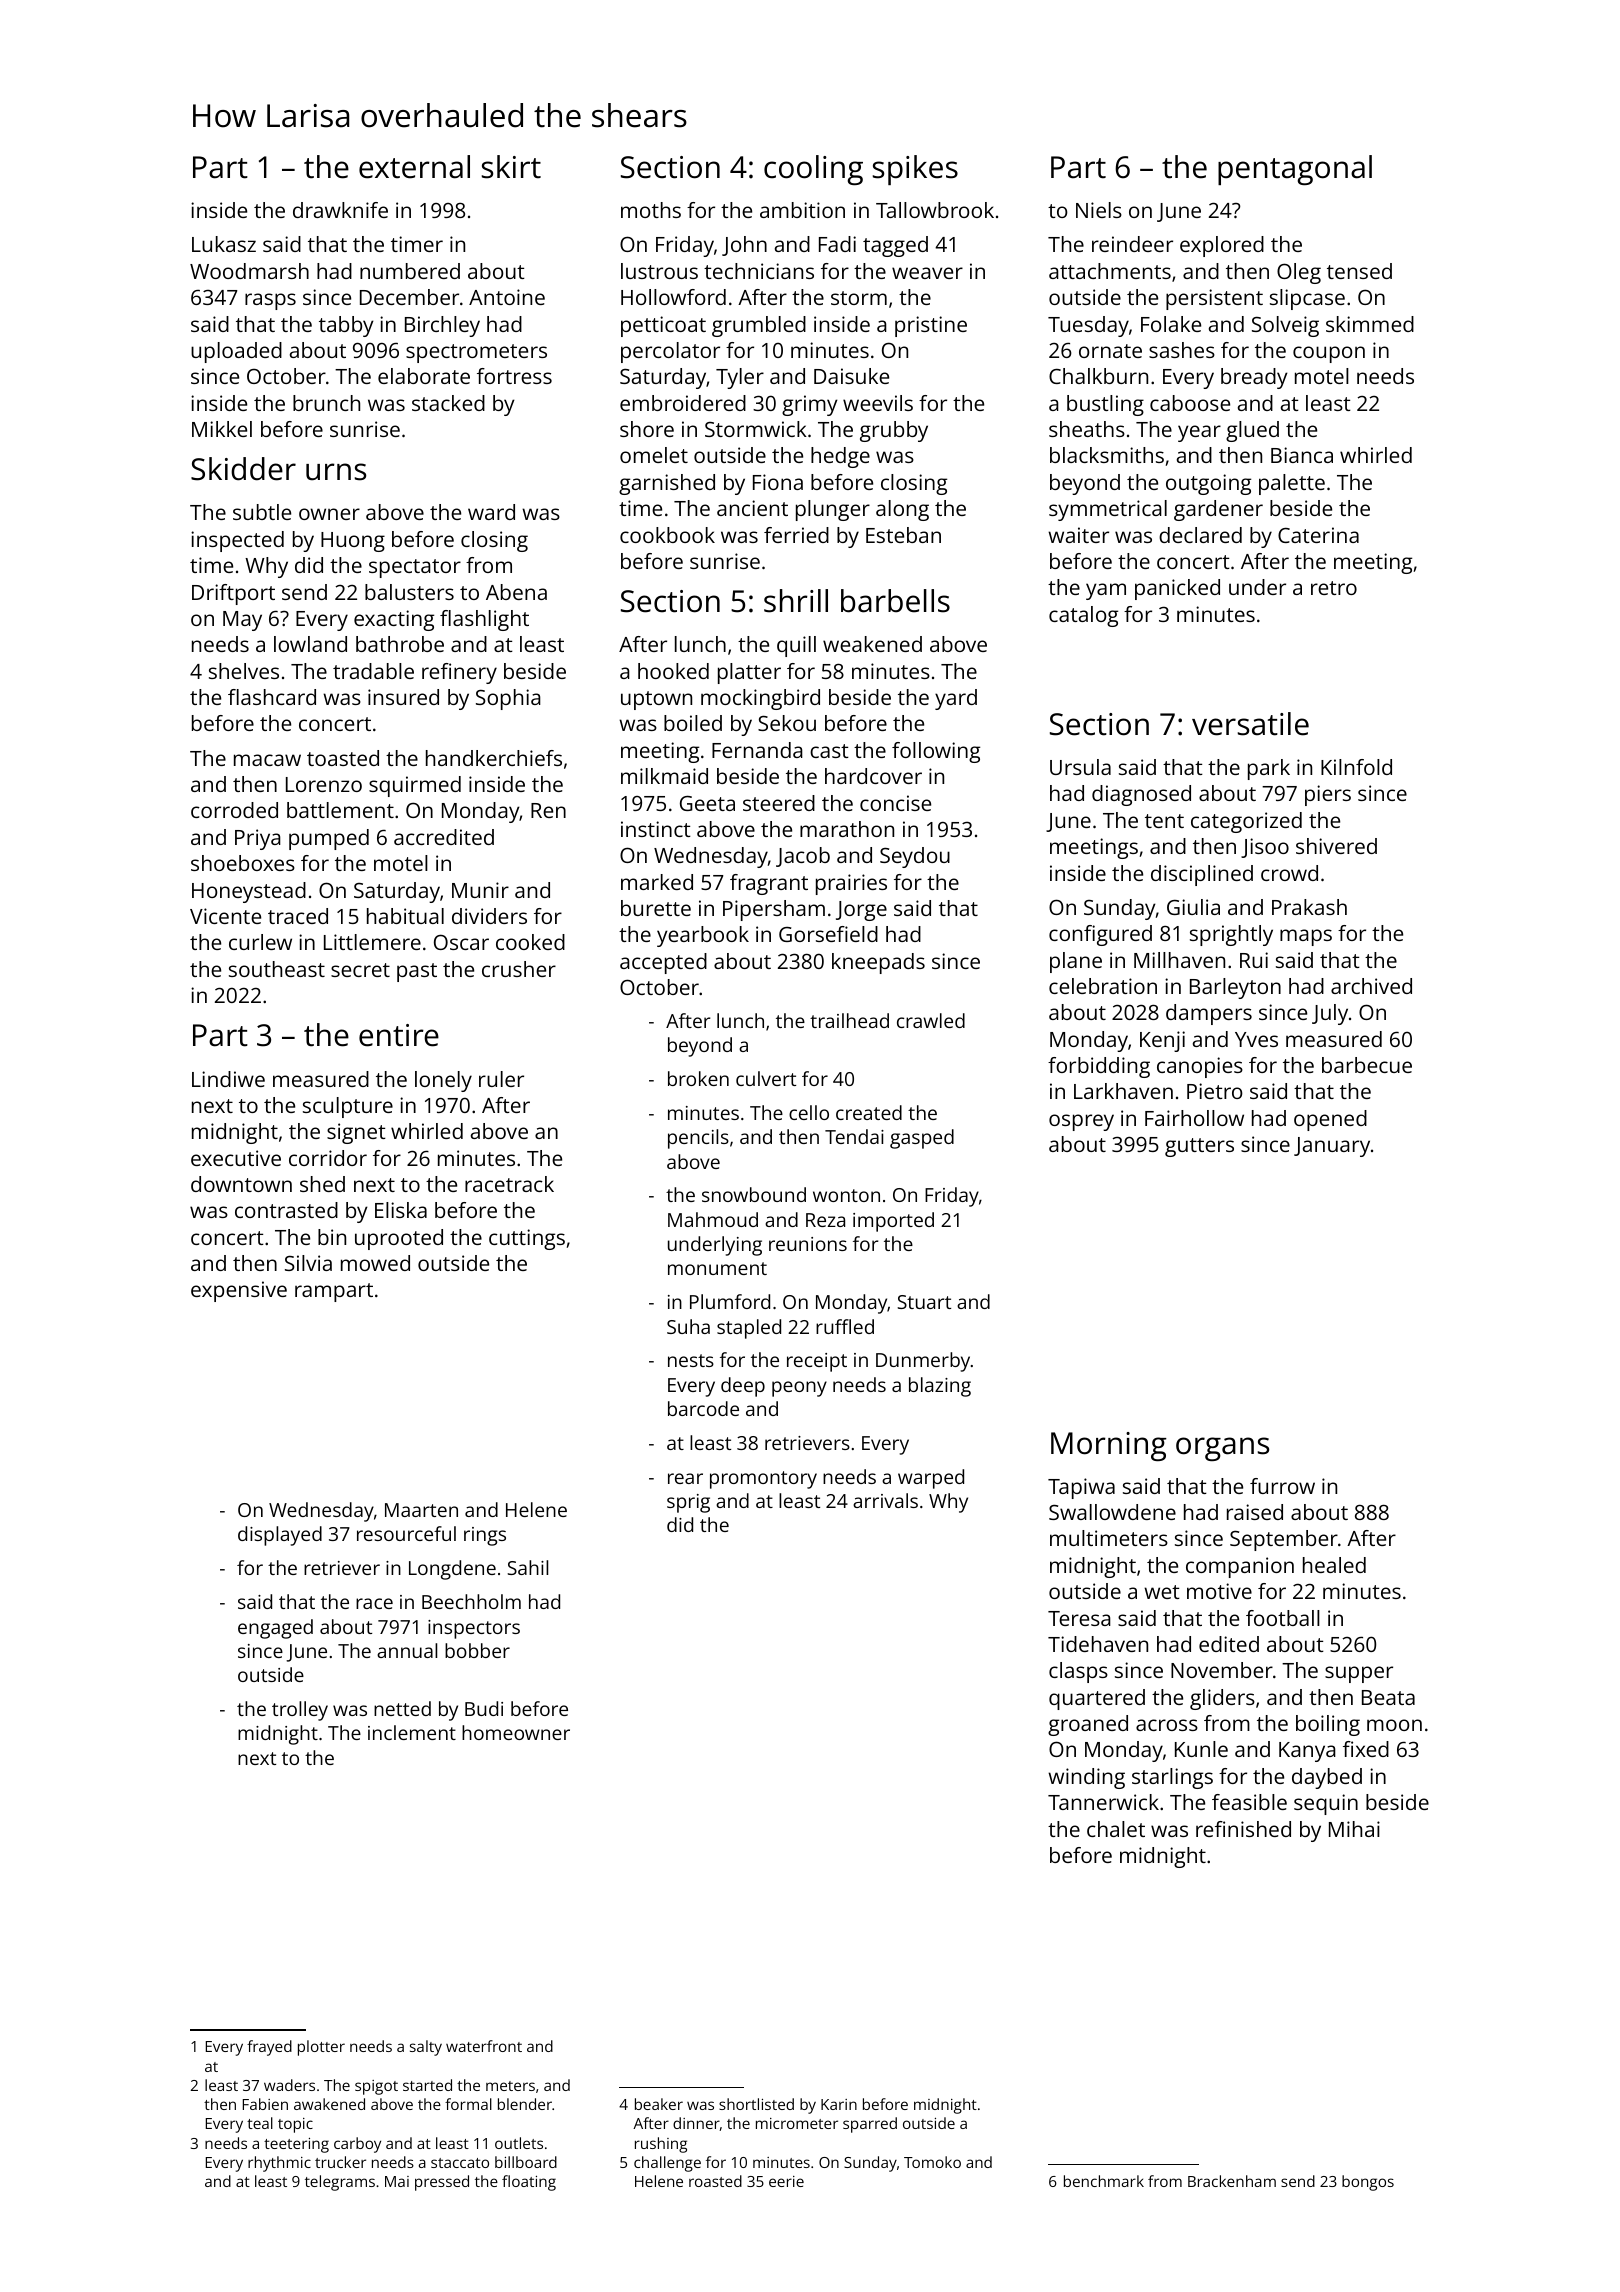 The height and width of the page is (2292, 1620). I want to click on Caterina, so click(1318, 535).
